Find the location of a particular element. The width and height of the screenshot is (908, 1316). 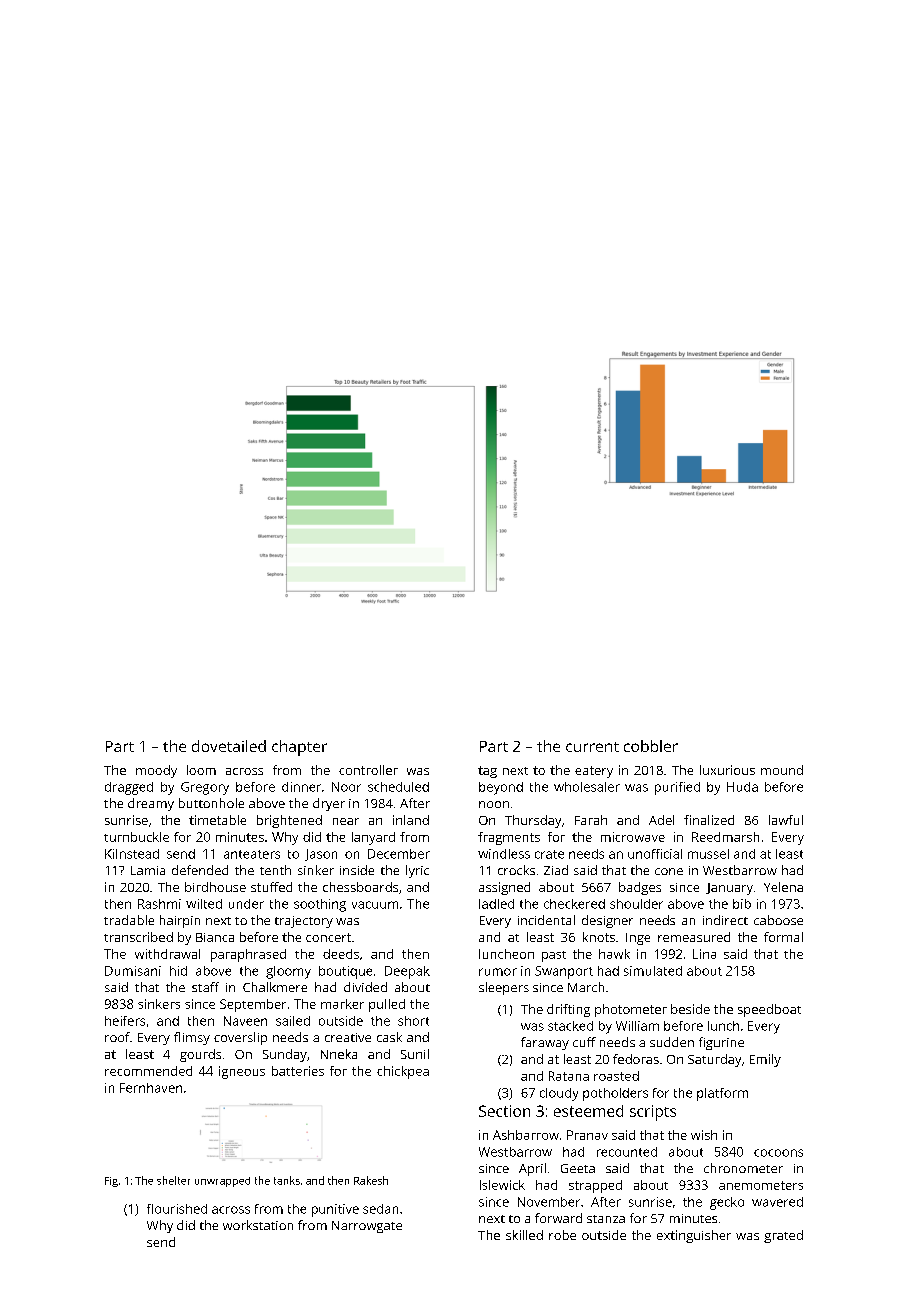

Rashmi is located at coordinates (159, 904).
